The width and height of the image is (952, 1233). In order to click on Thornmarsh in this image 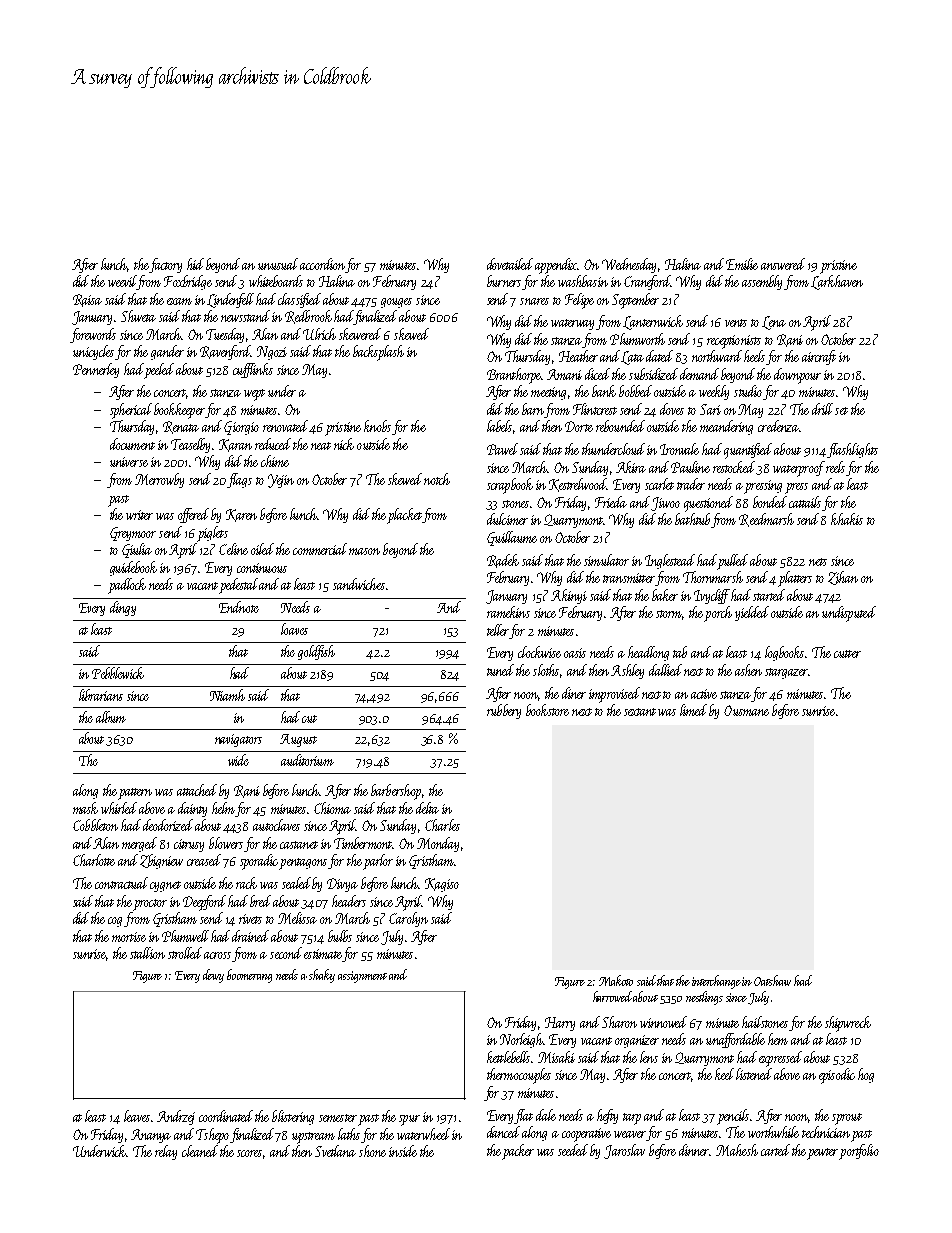, I will do `click(713, 577)`.
